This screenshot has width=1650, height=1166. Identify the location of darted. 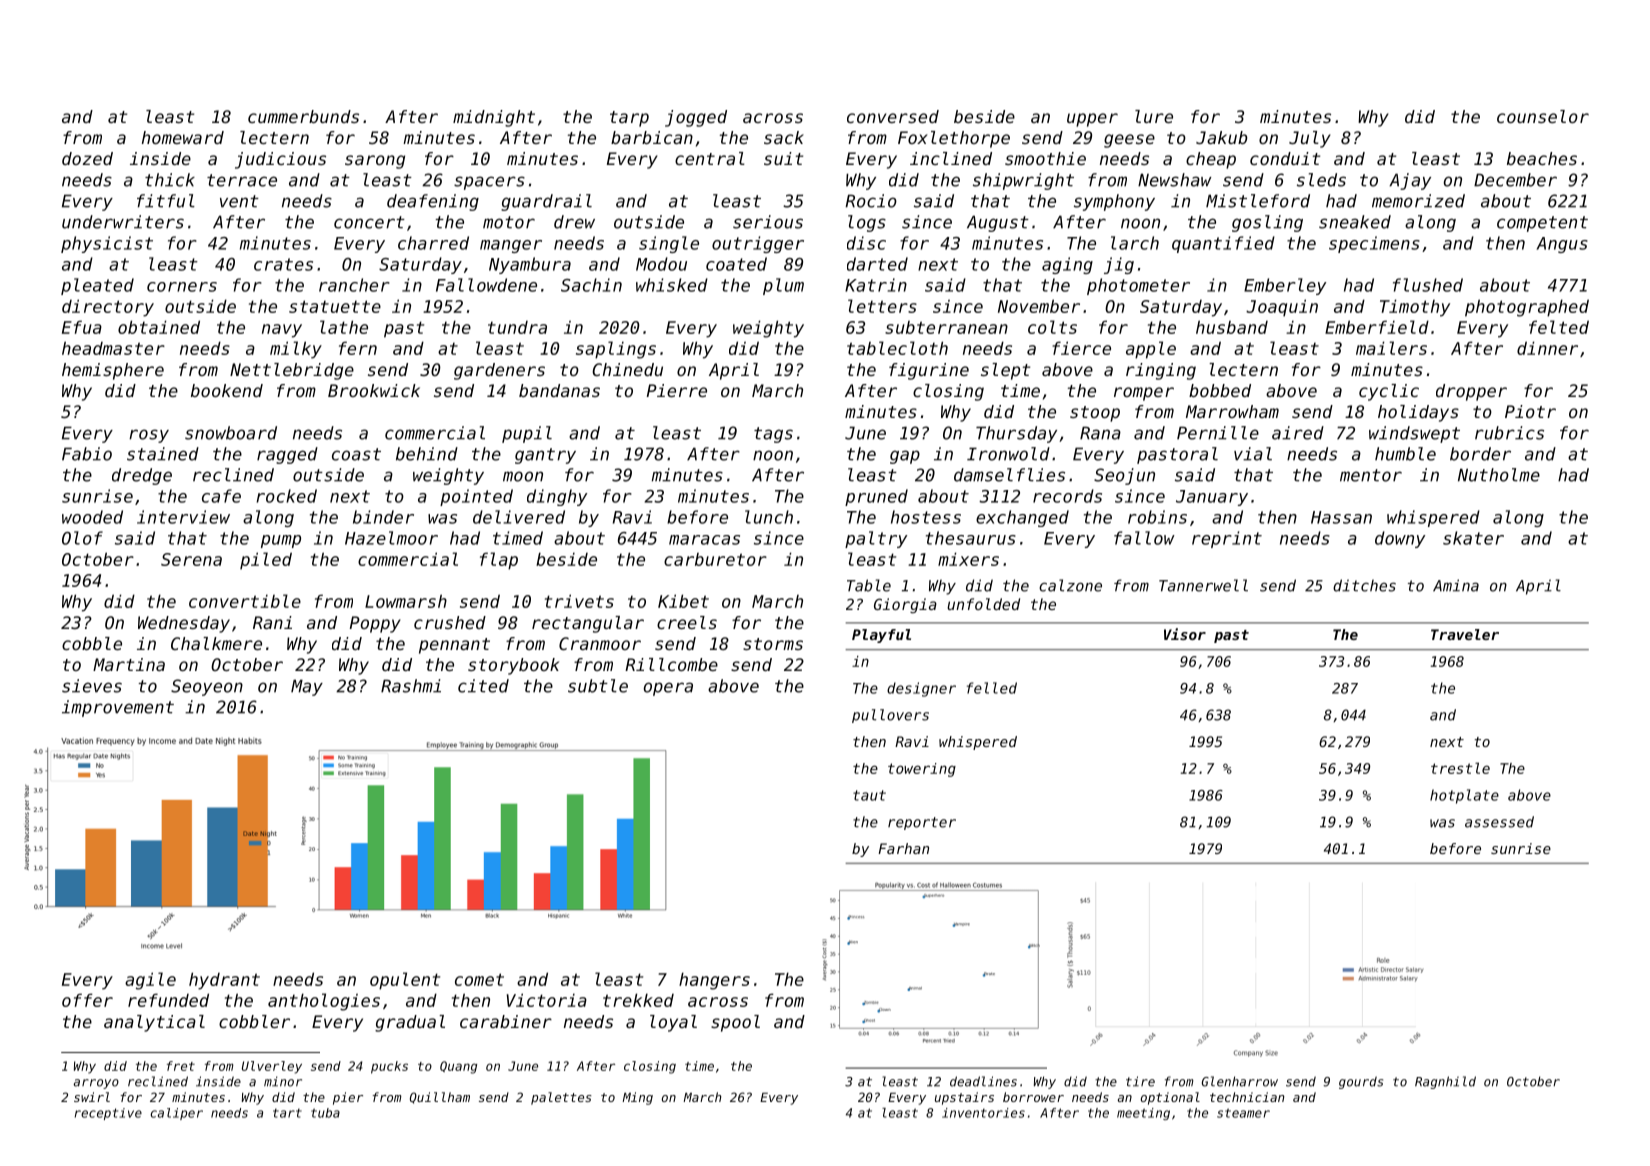
(877, 264).
